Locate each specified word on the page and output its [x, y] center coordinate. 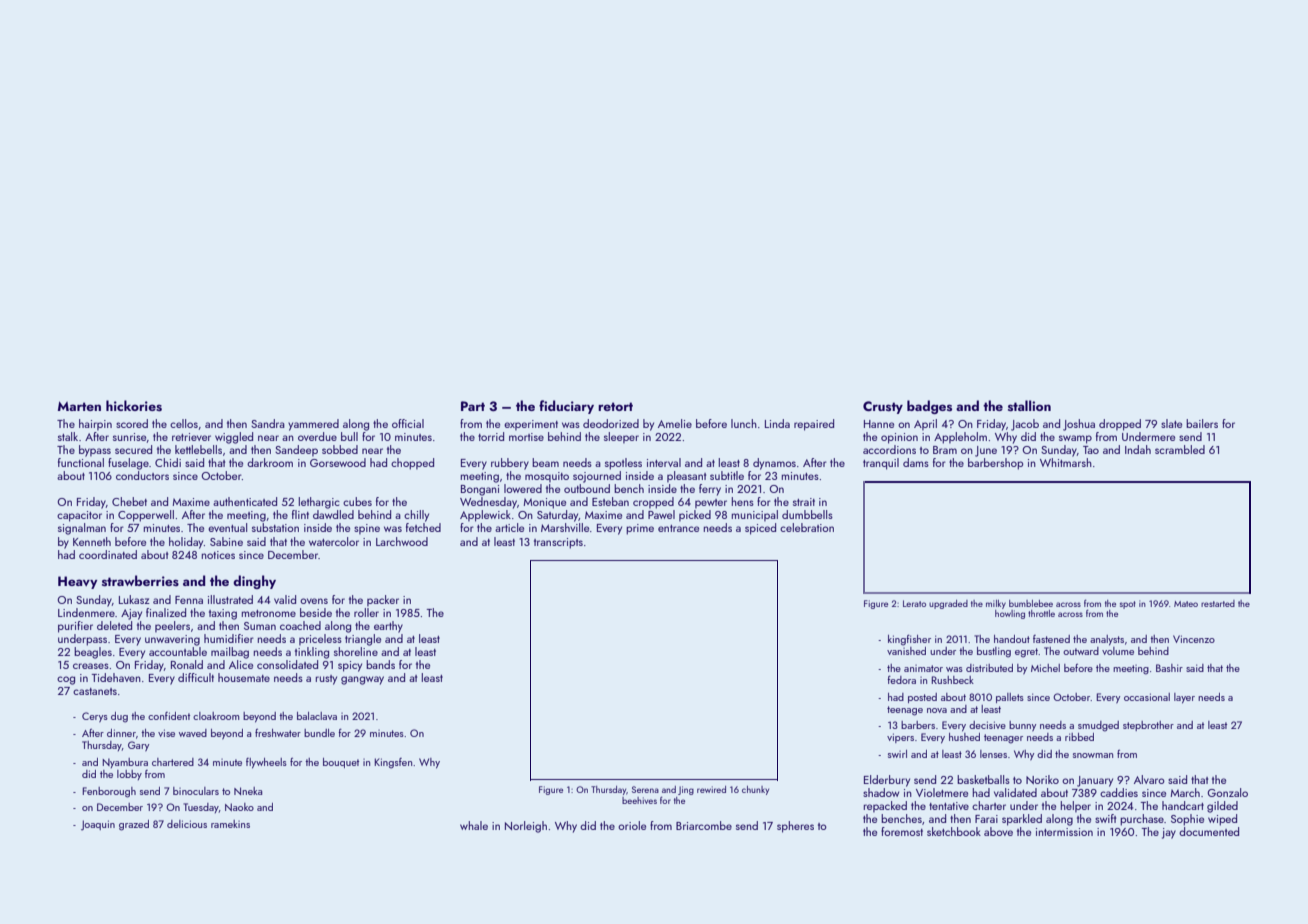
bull [349, 436]
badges [929, 407]
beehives [639, 800]
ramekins [230, 824]
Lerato [914, 603]
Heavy [77, 582]
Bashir [1169, 668]
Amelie [675, 423]
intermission [1064, 832]
